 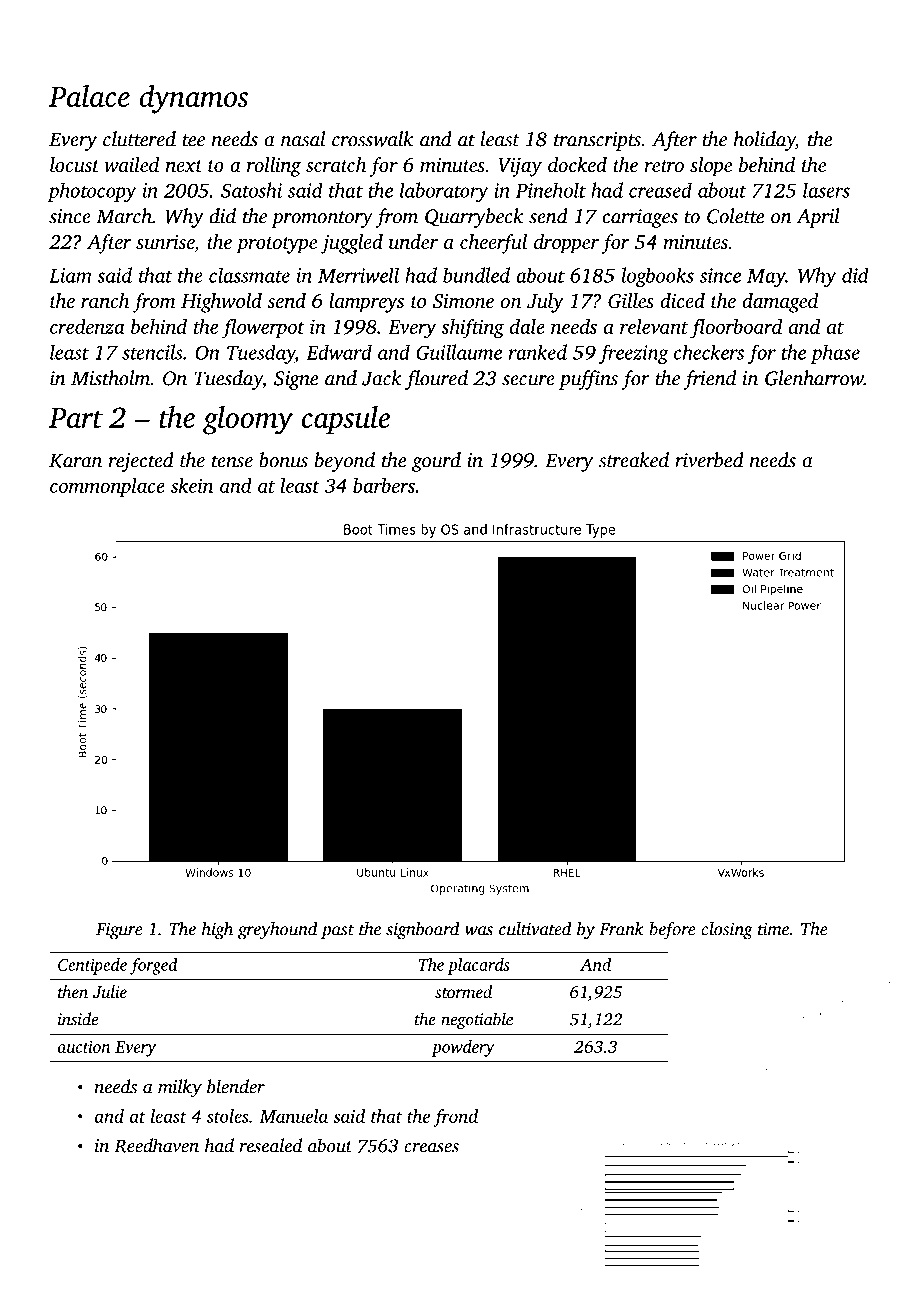 What do you see at coordinates (765, 141) in the screenshot?
I see `holiday` at bounding box center [765, 141].
